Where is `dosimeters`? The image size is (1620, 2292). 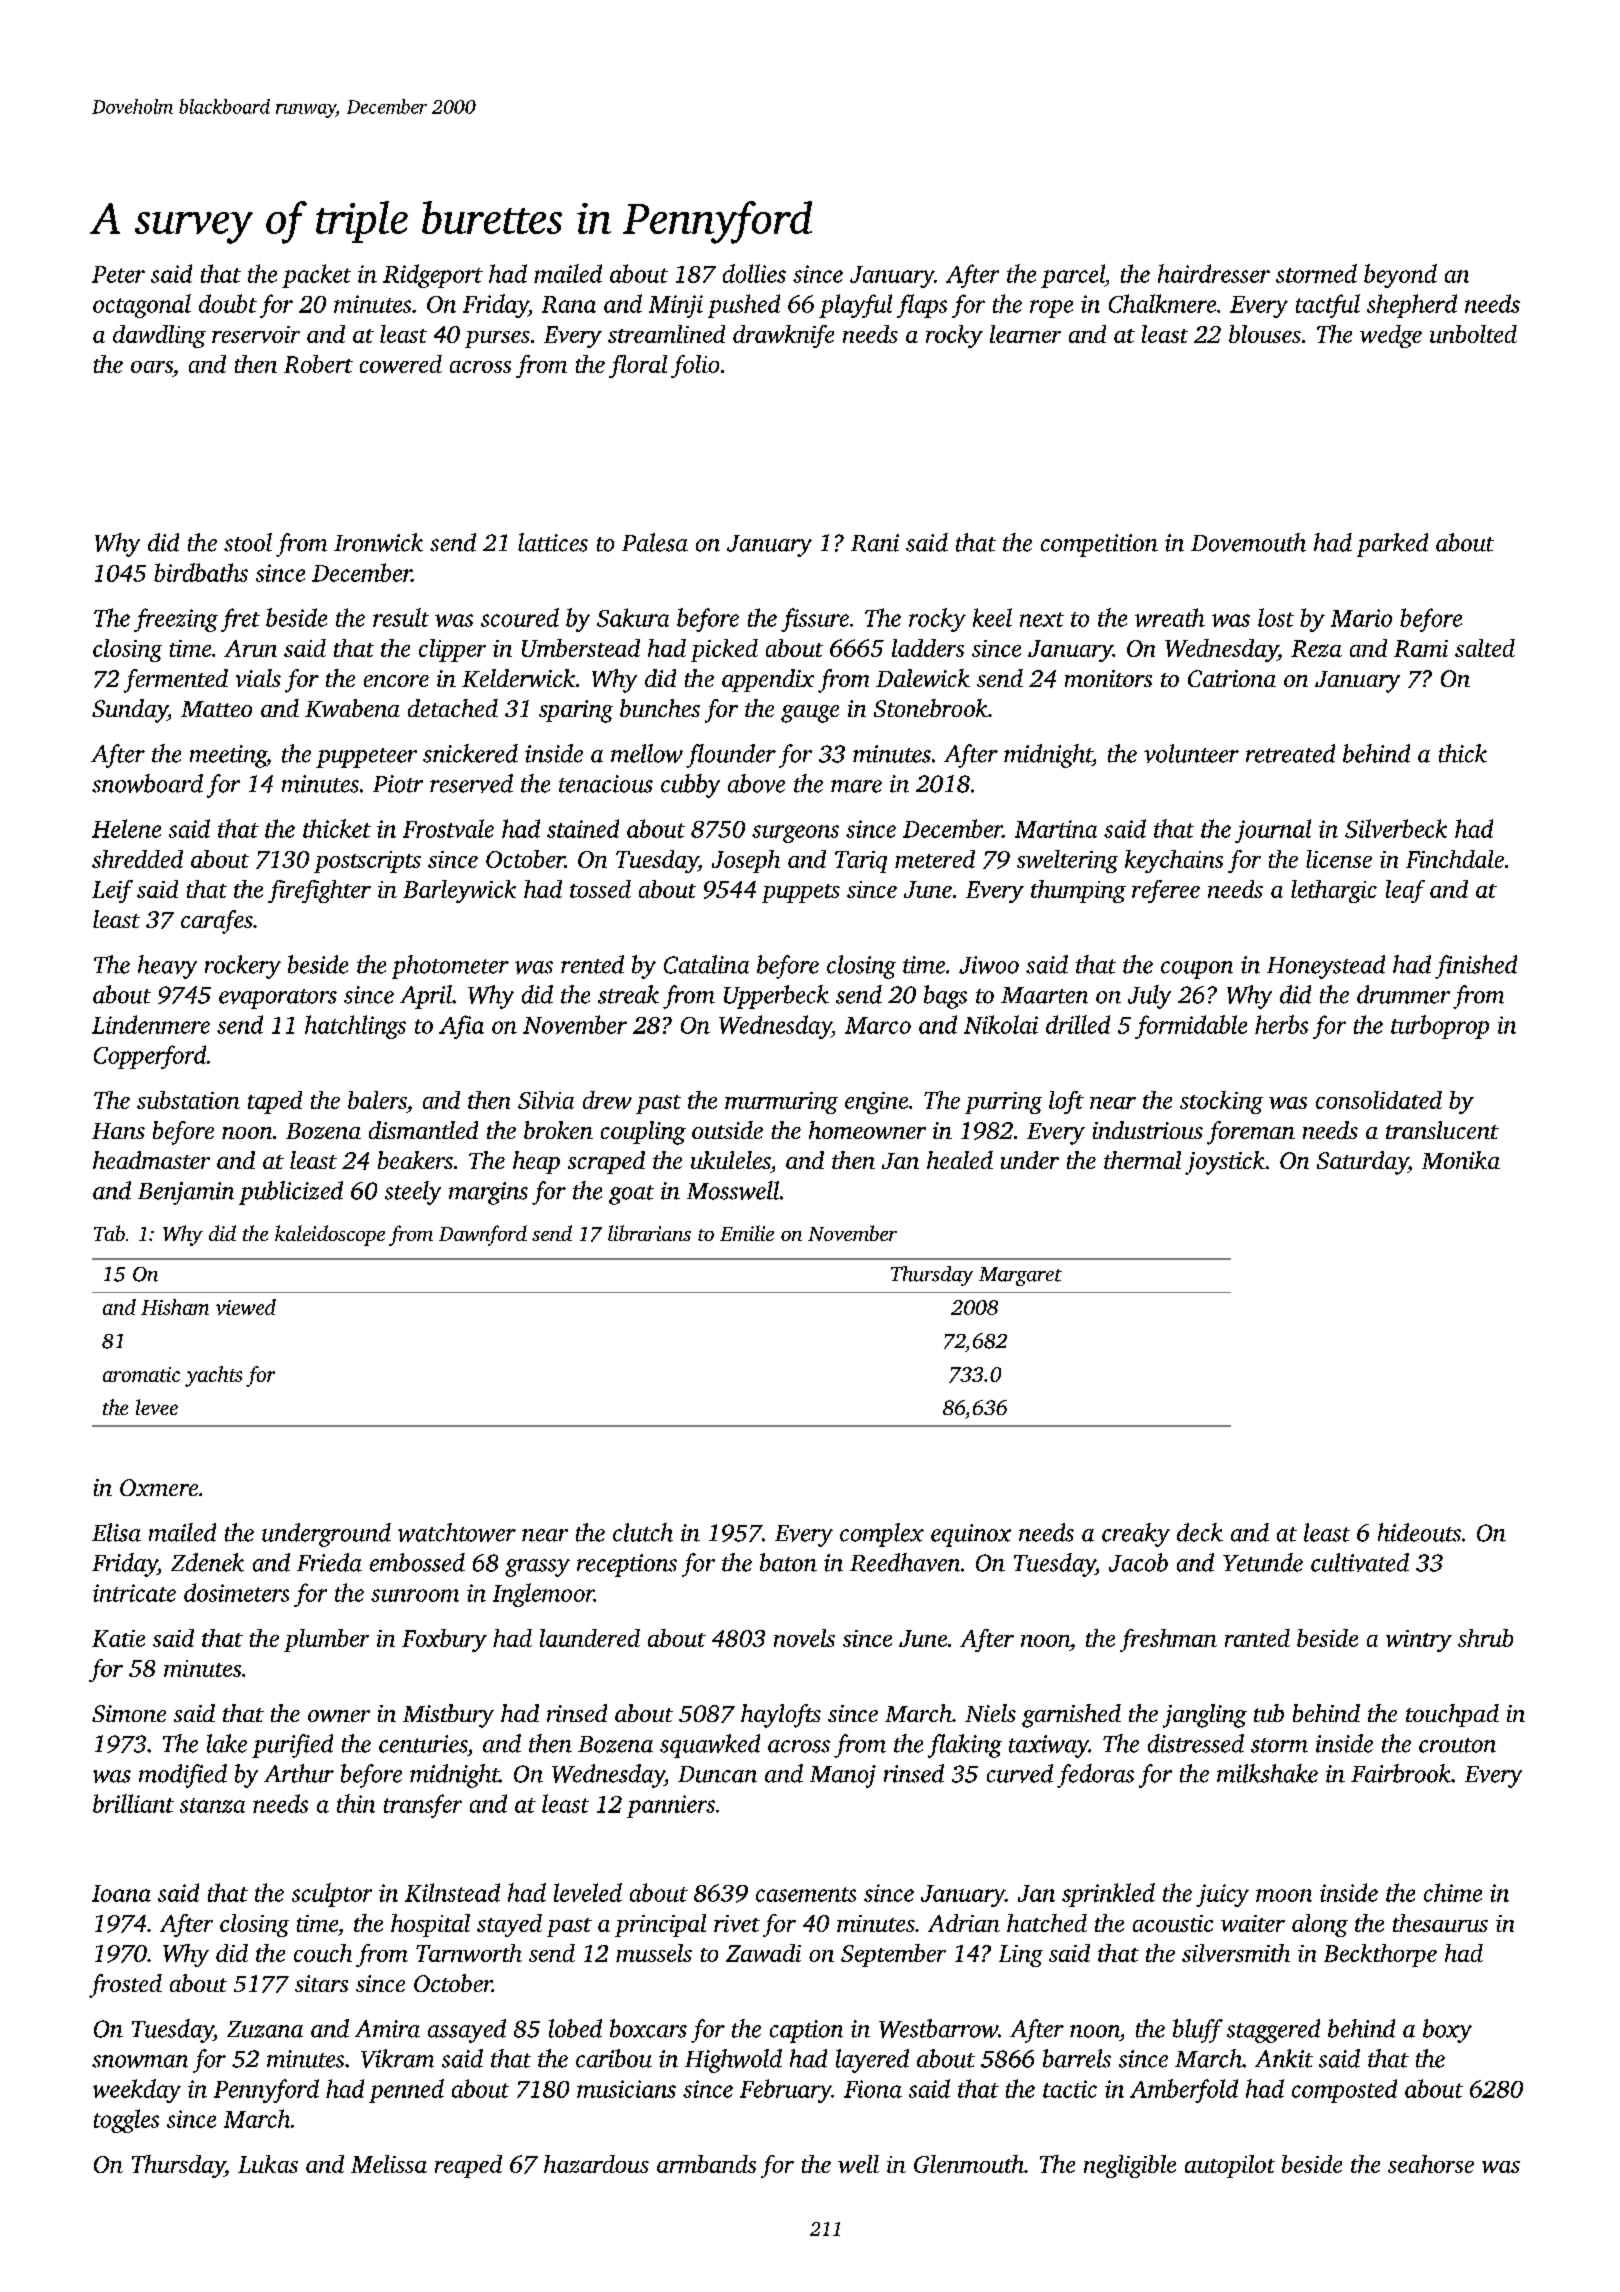
dosimeters is located at coordinates (236, 1592).
